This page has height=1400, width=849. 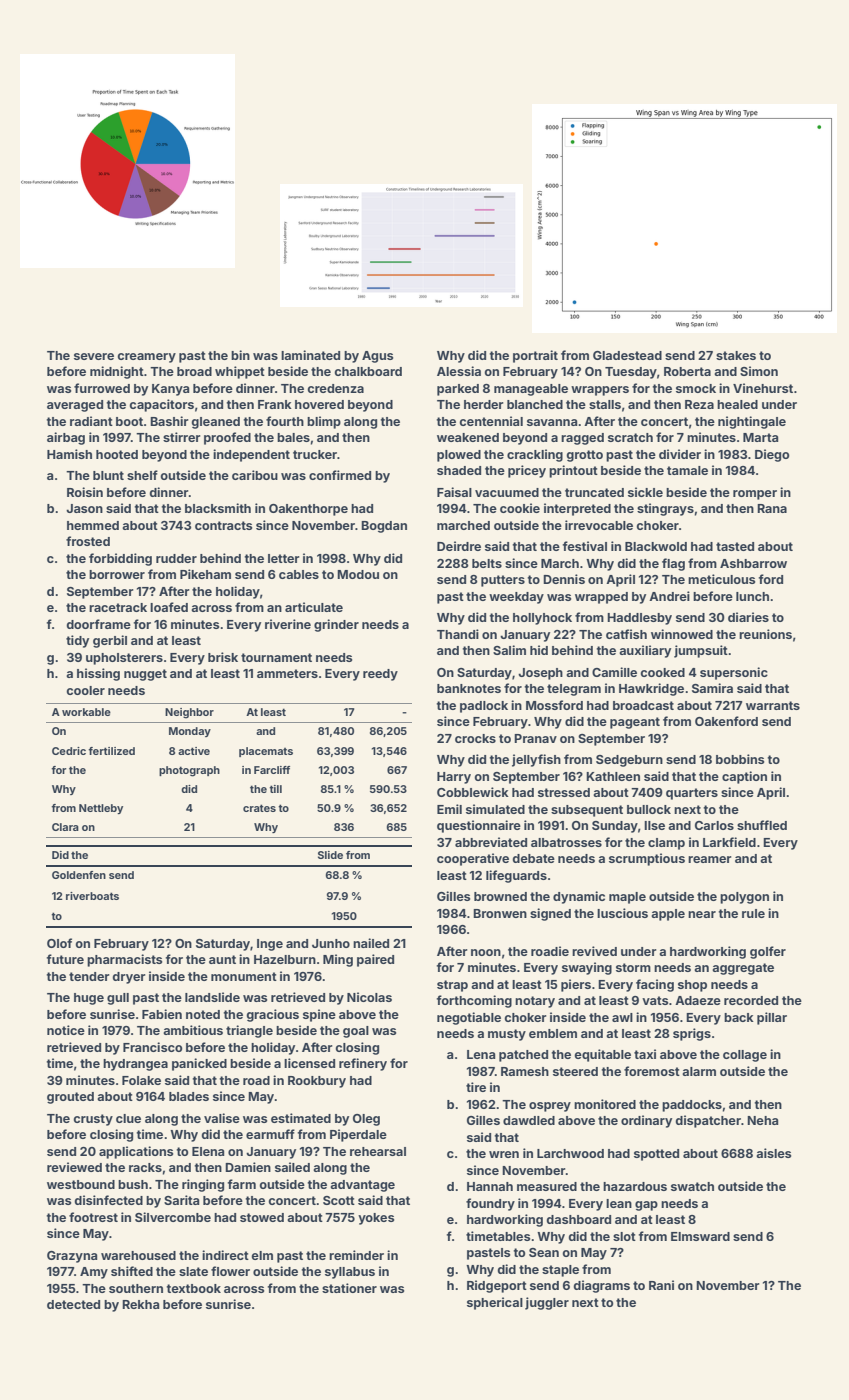 What do you see at coordinates (101, 809) in the page?
I see `Nettleby` at bounding box center [101, 809].
